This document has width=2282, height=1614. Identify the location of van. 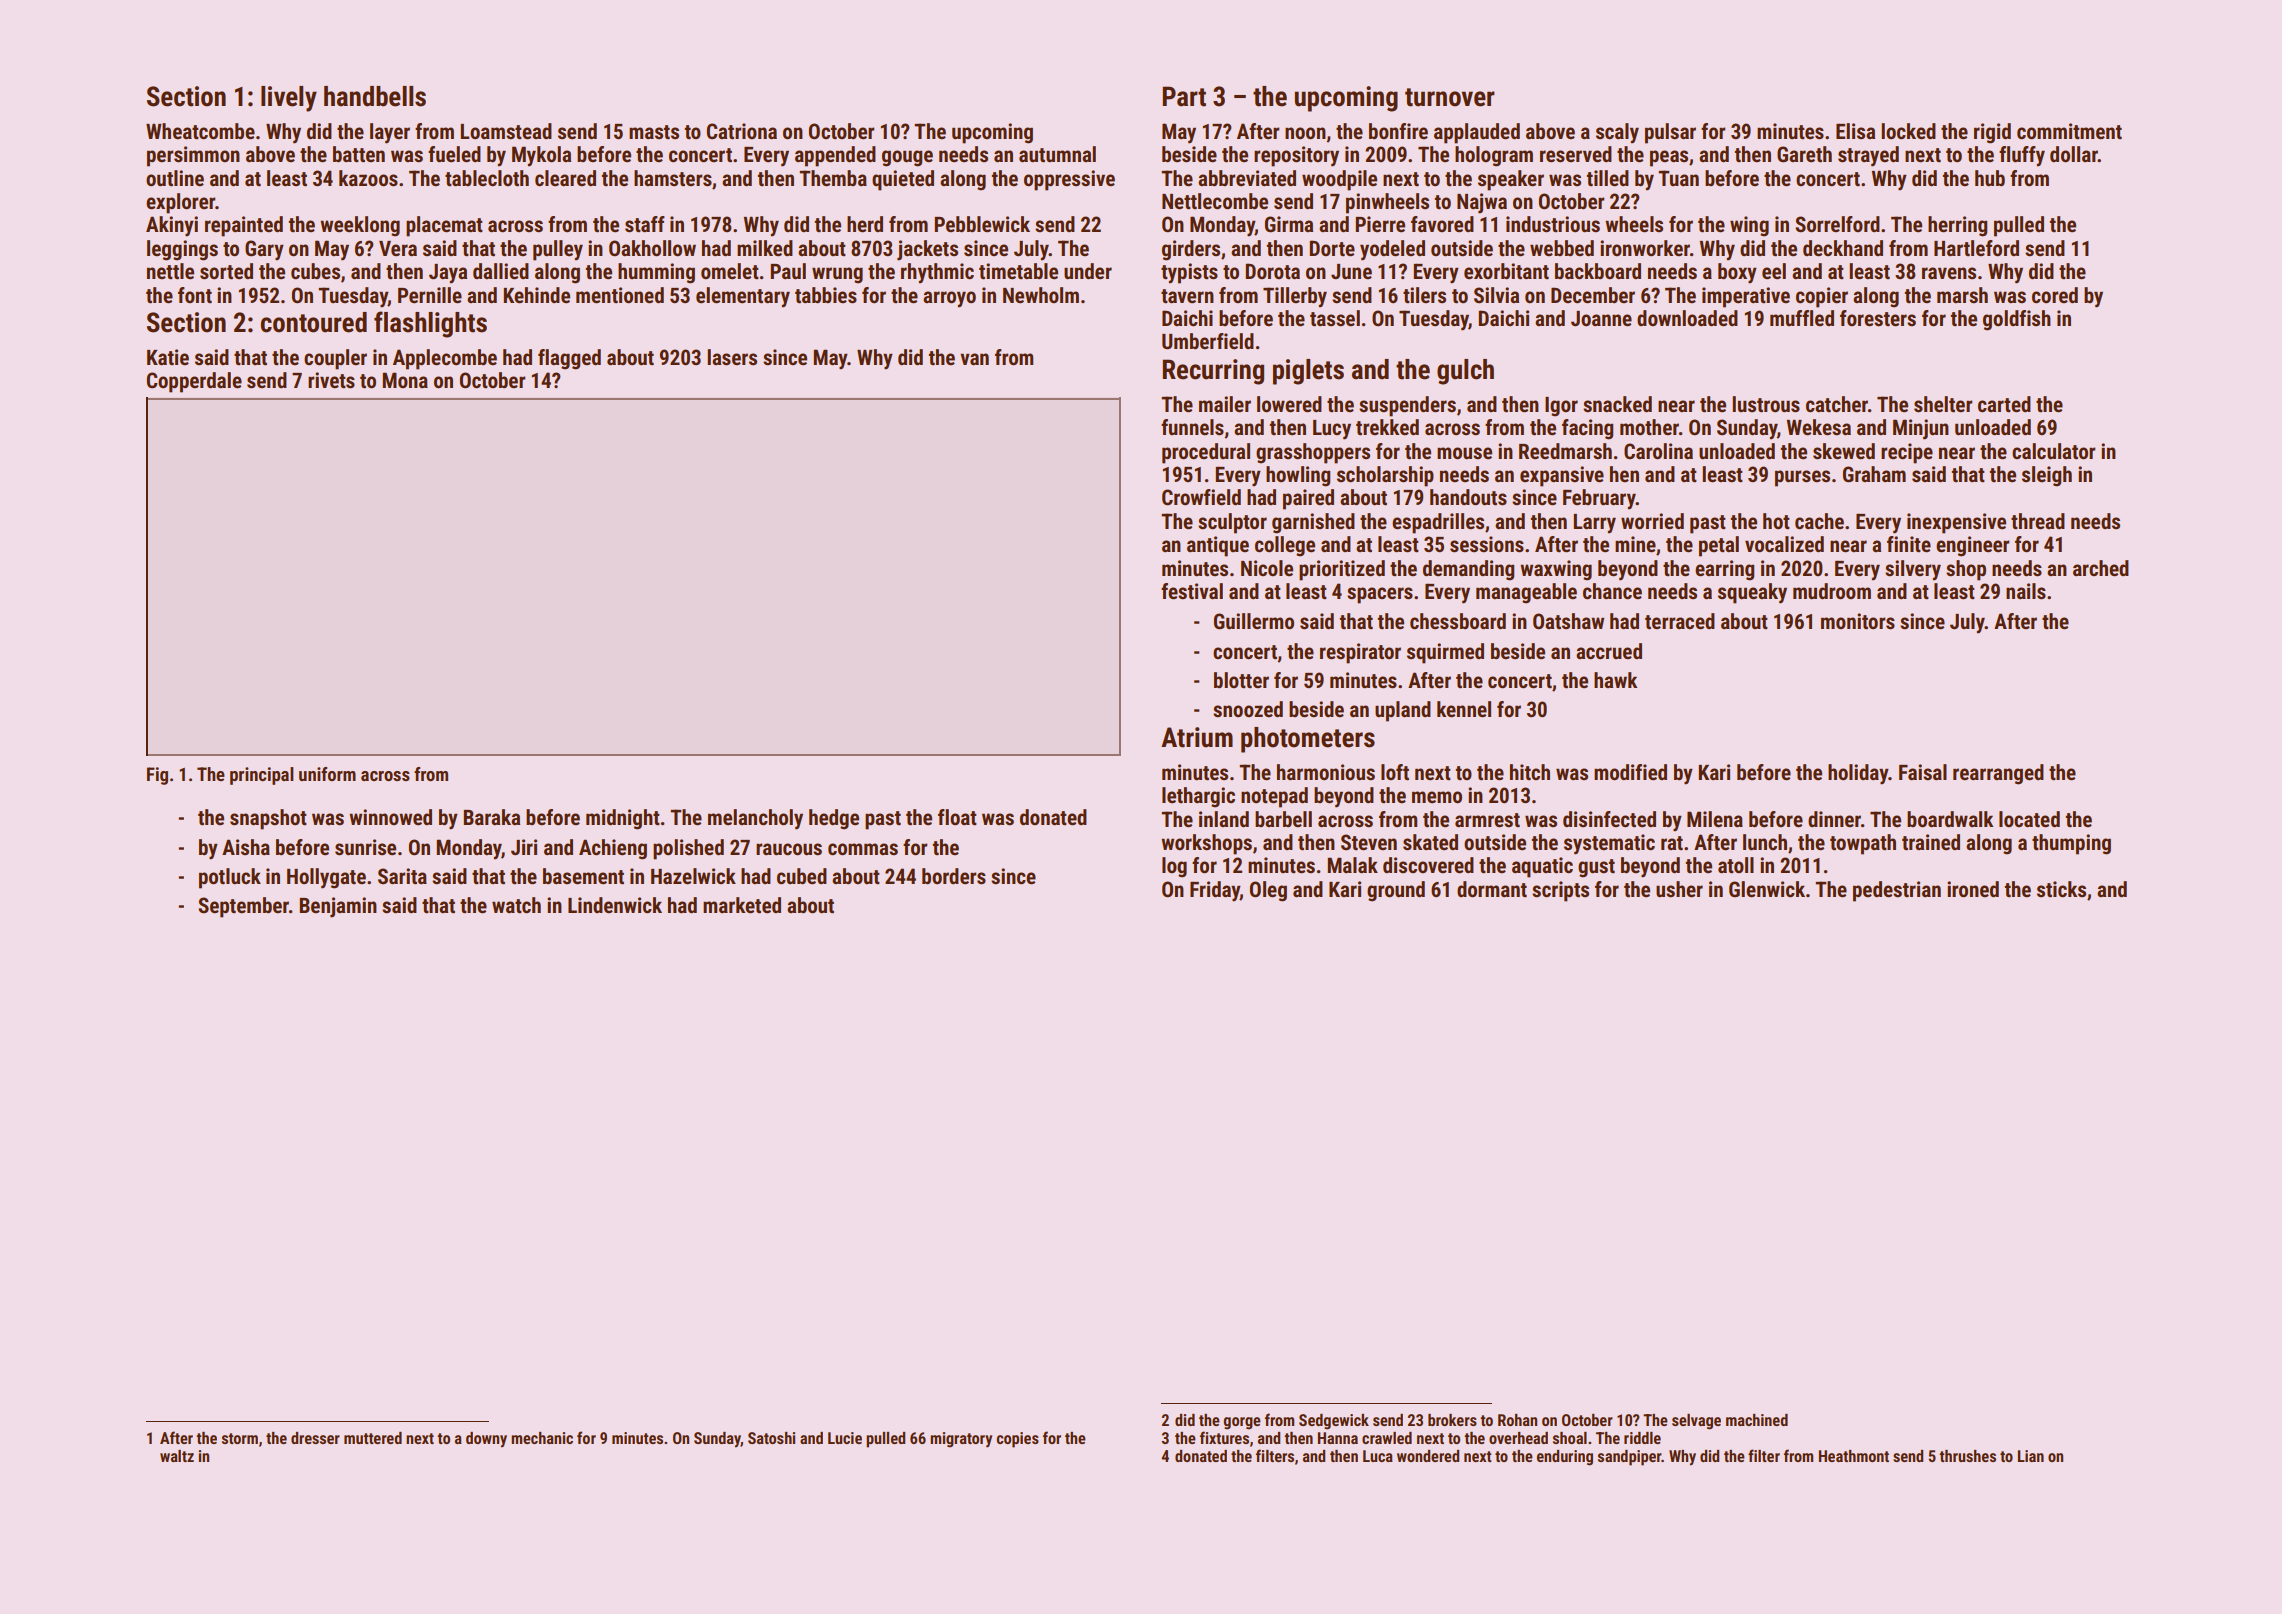
(974, 359).
